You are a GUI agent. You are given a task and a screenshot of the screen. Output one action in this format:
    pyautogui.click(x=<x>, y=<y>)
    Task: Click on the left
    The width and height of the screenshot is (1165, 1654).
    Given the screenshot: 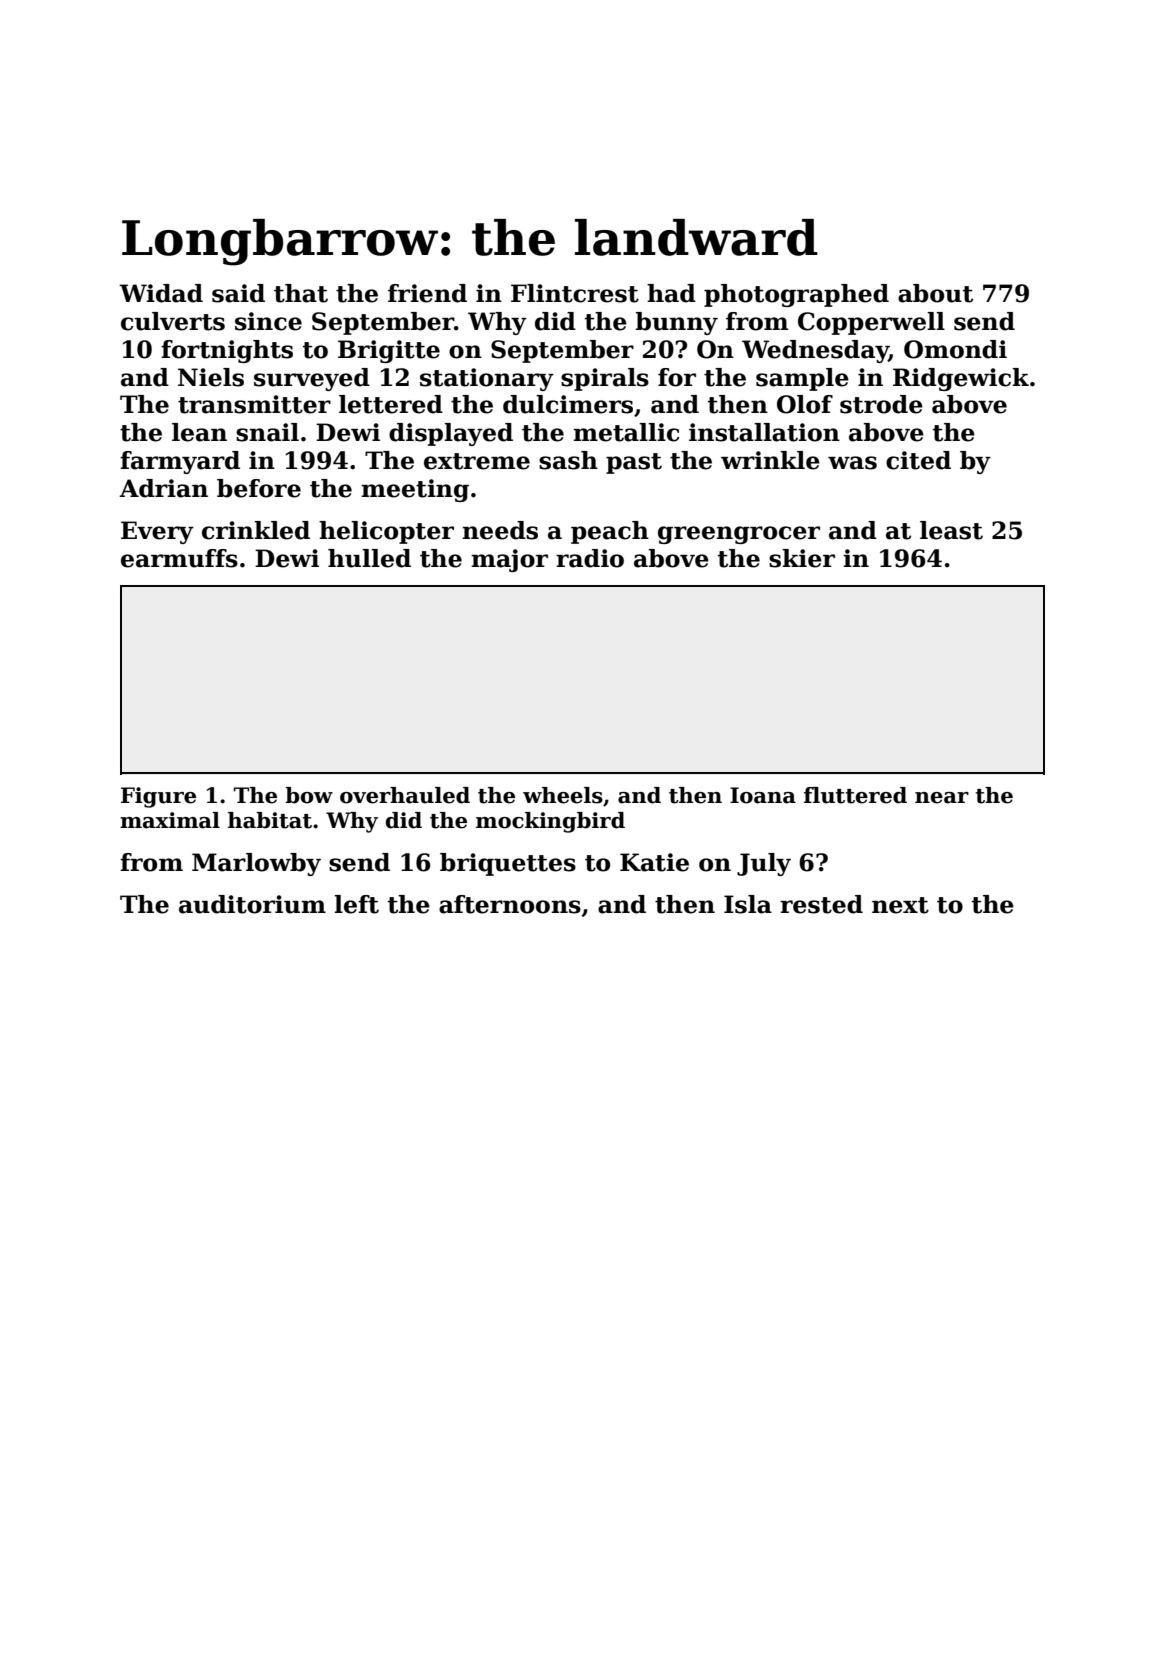 What is the action you would take?
    pyautogui.click(x=356, y=904)
